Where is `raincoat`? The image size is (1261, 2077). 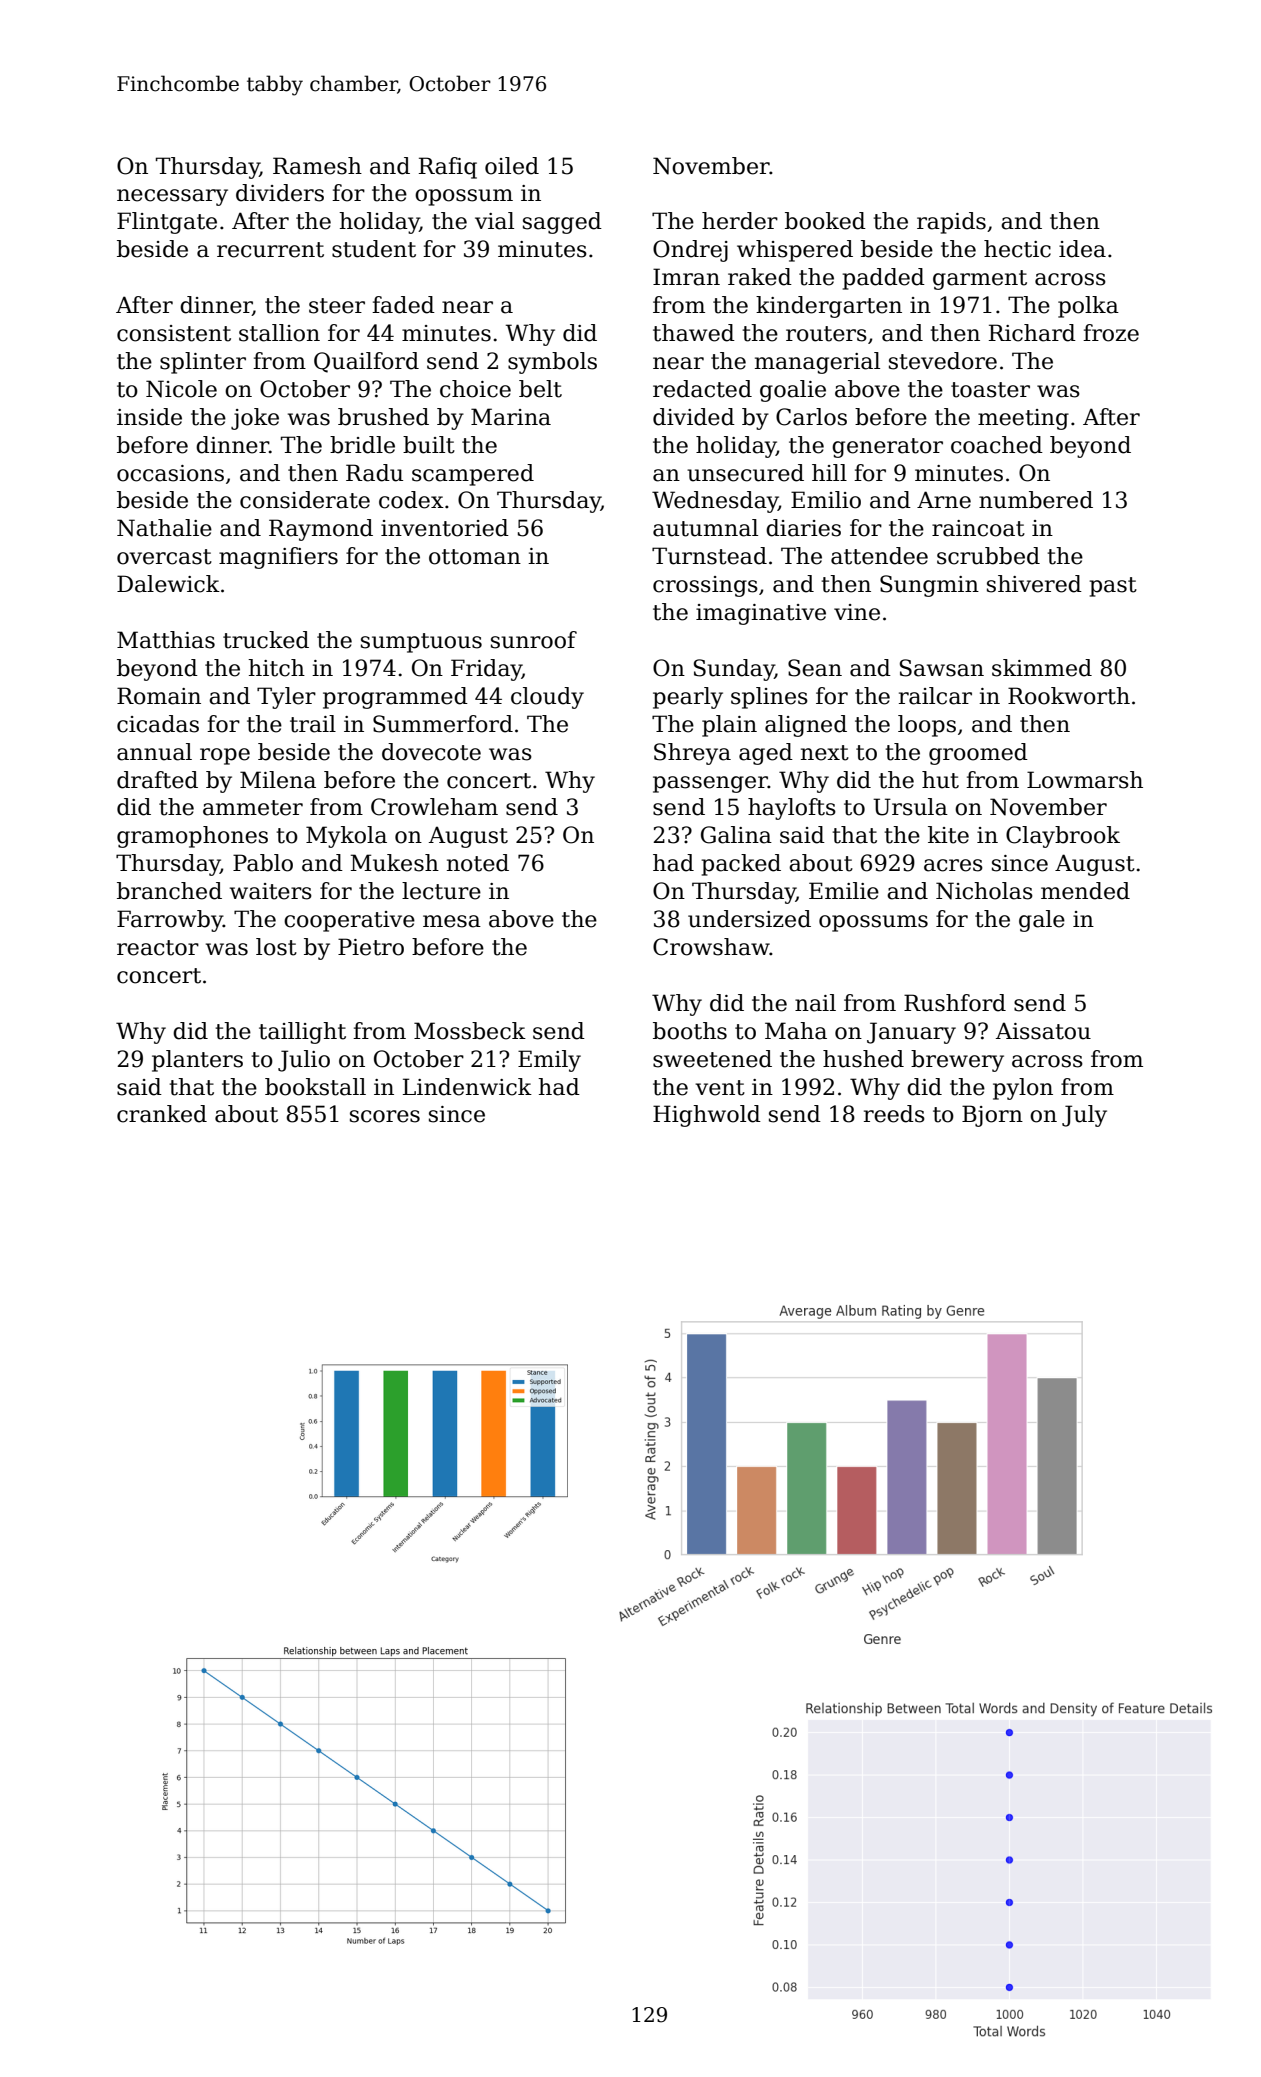 raincoat is located at coordinates (978, 528).
